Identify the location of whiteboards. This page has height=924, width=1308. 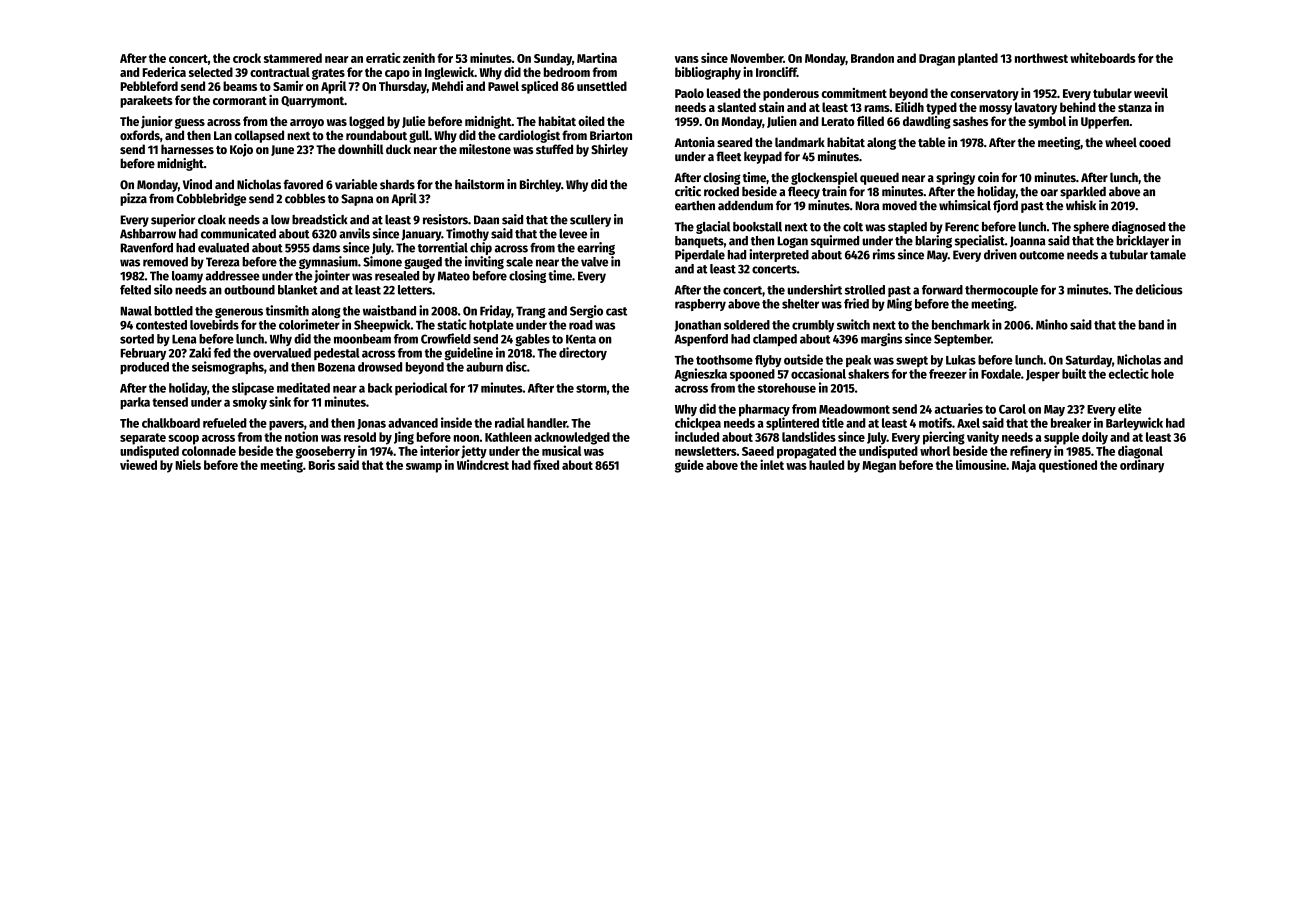
(1103, 57).
